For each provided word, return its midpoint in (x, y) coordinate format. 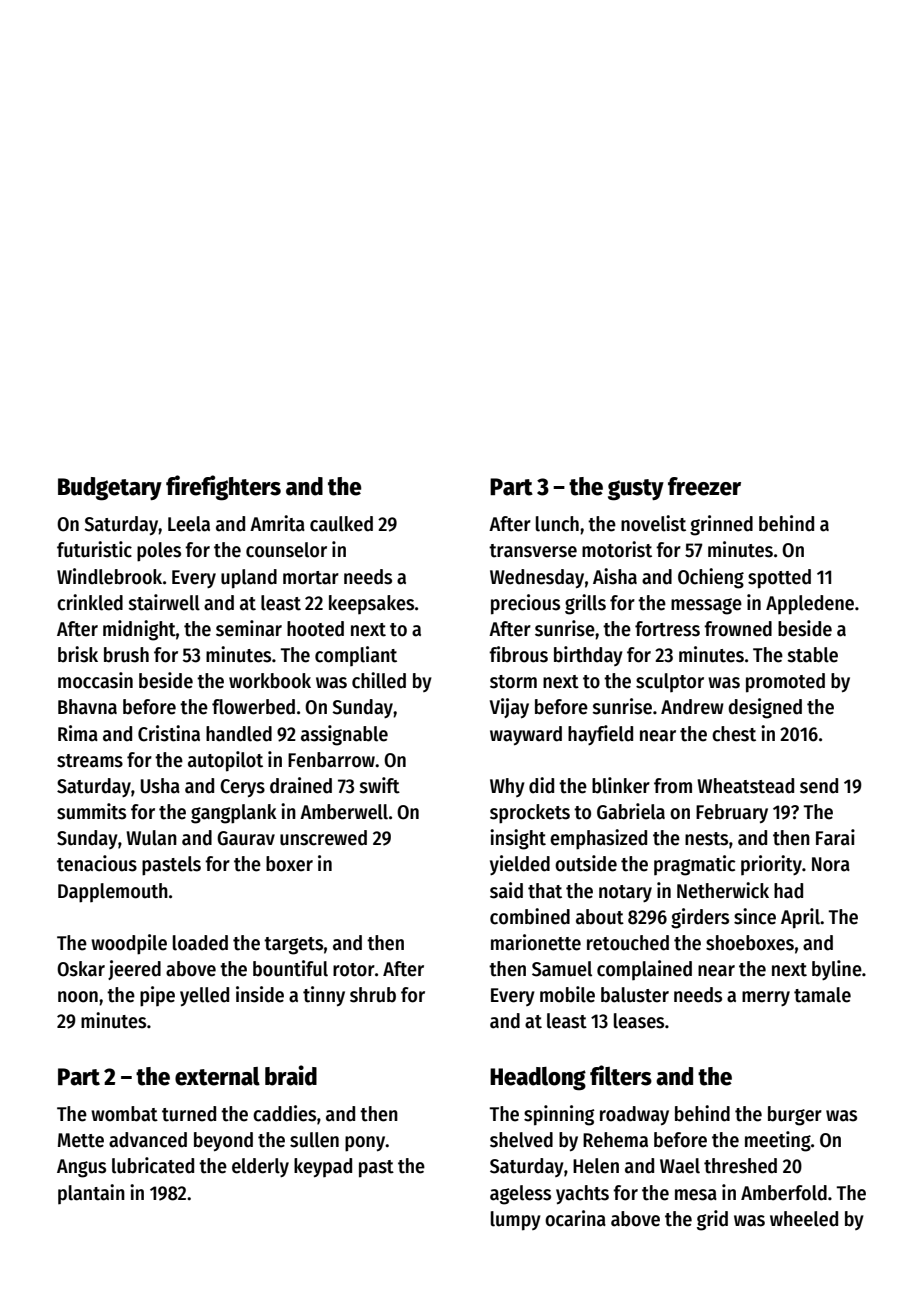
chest (734, 734)
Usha (160, 786)
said (506, 890)
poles (159, 552)
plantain (91, 1194)
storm (513, 682)
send (819, 786)
